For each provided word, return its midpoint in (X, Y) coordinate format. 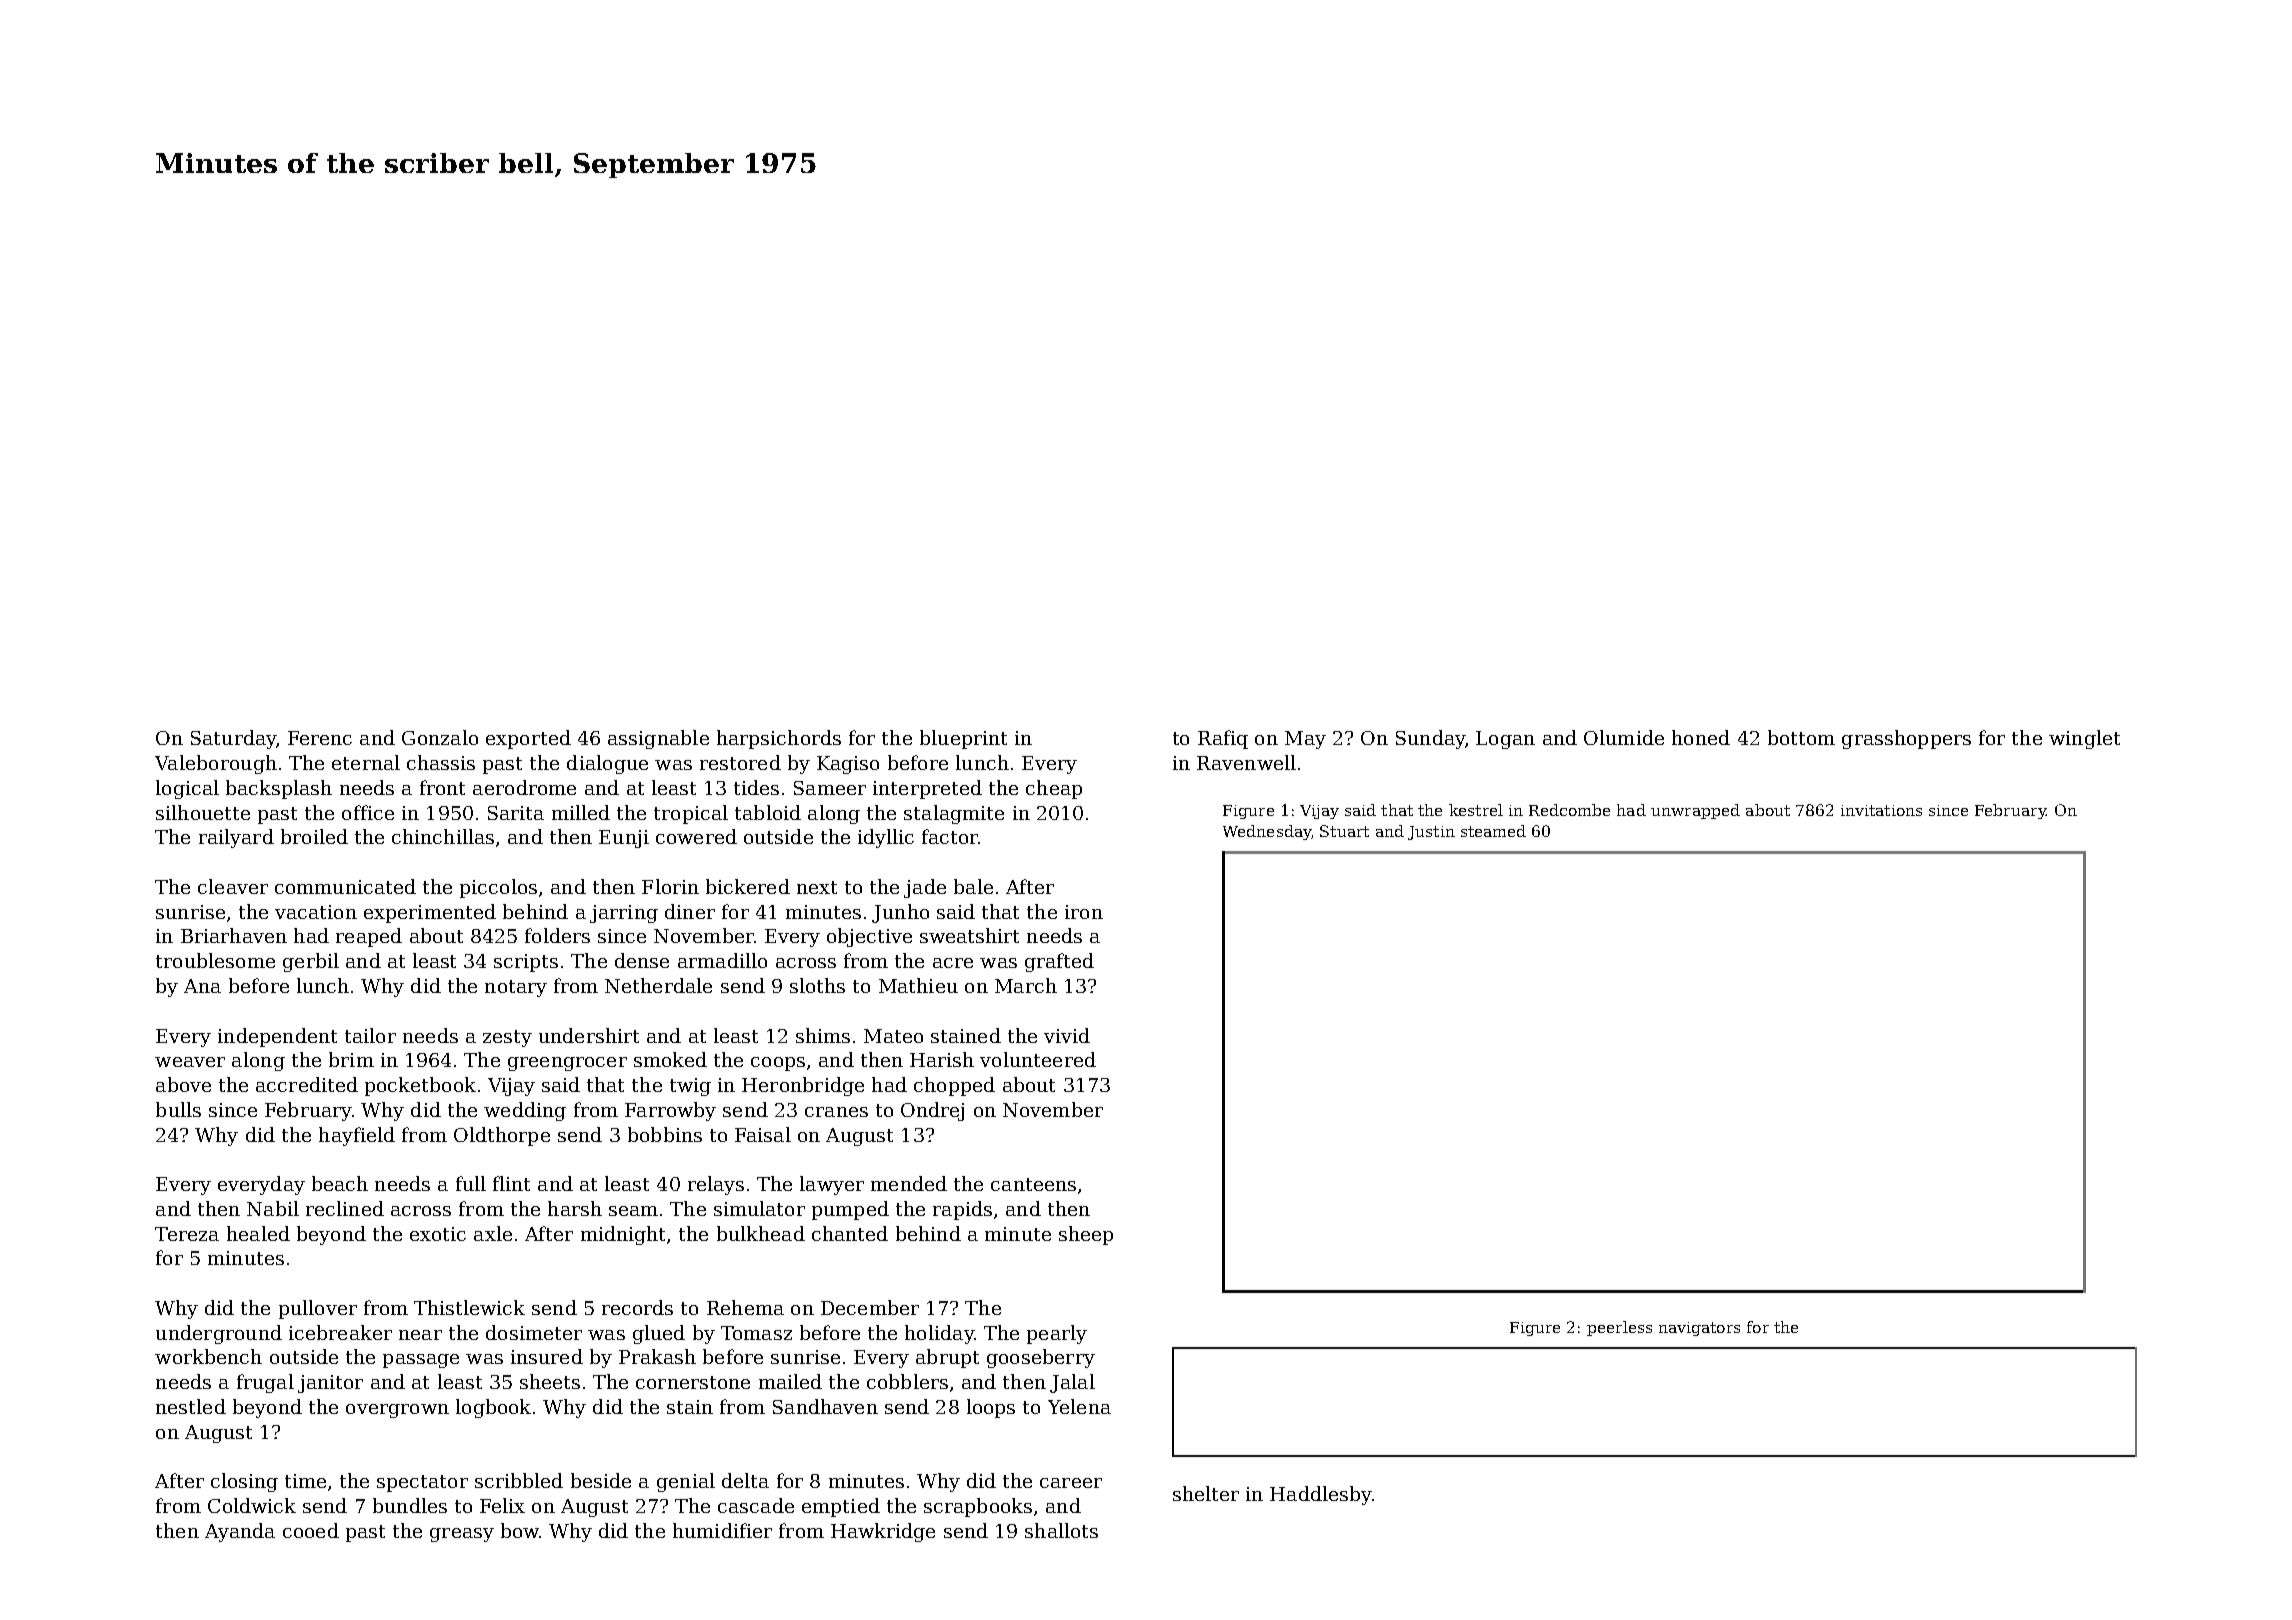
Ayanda (240, 1532)
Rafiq (1223, 739)
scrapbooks (978, 1507)
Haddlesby (1321, 1495)
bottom (1801, 737)
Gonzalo (440, 737)
